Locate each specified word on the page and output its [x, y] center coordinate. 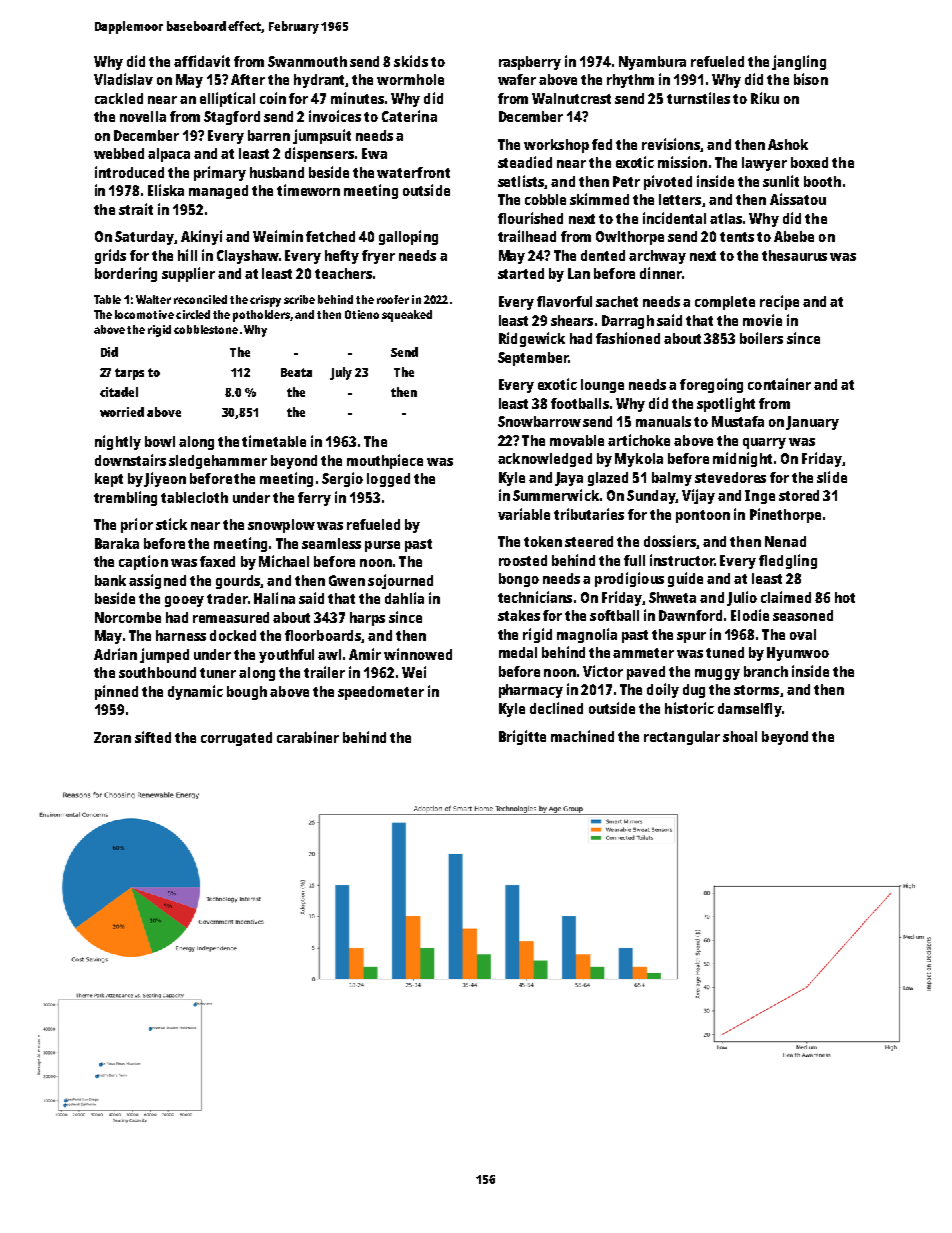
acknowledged [545, 460]
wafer [517, 79]
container [779, 384]
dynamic [195, 692]
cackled [119, 98]
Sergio [342, 479]
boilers [761, 338]
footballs [580, 403]
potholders [261, 316]
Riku [765, 98]
